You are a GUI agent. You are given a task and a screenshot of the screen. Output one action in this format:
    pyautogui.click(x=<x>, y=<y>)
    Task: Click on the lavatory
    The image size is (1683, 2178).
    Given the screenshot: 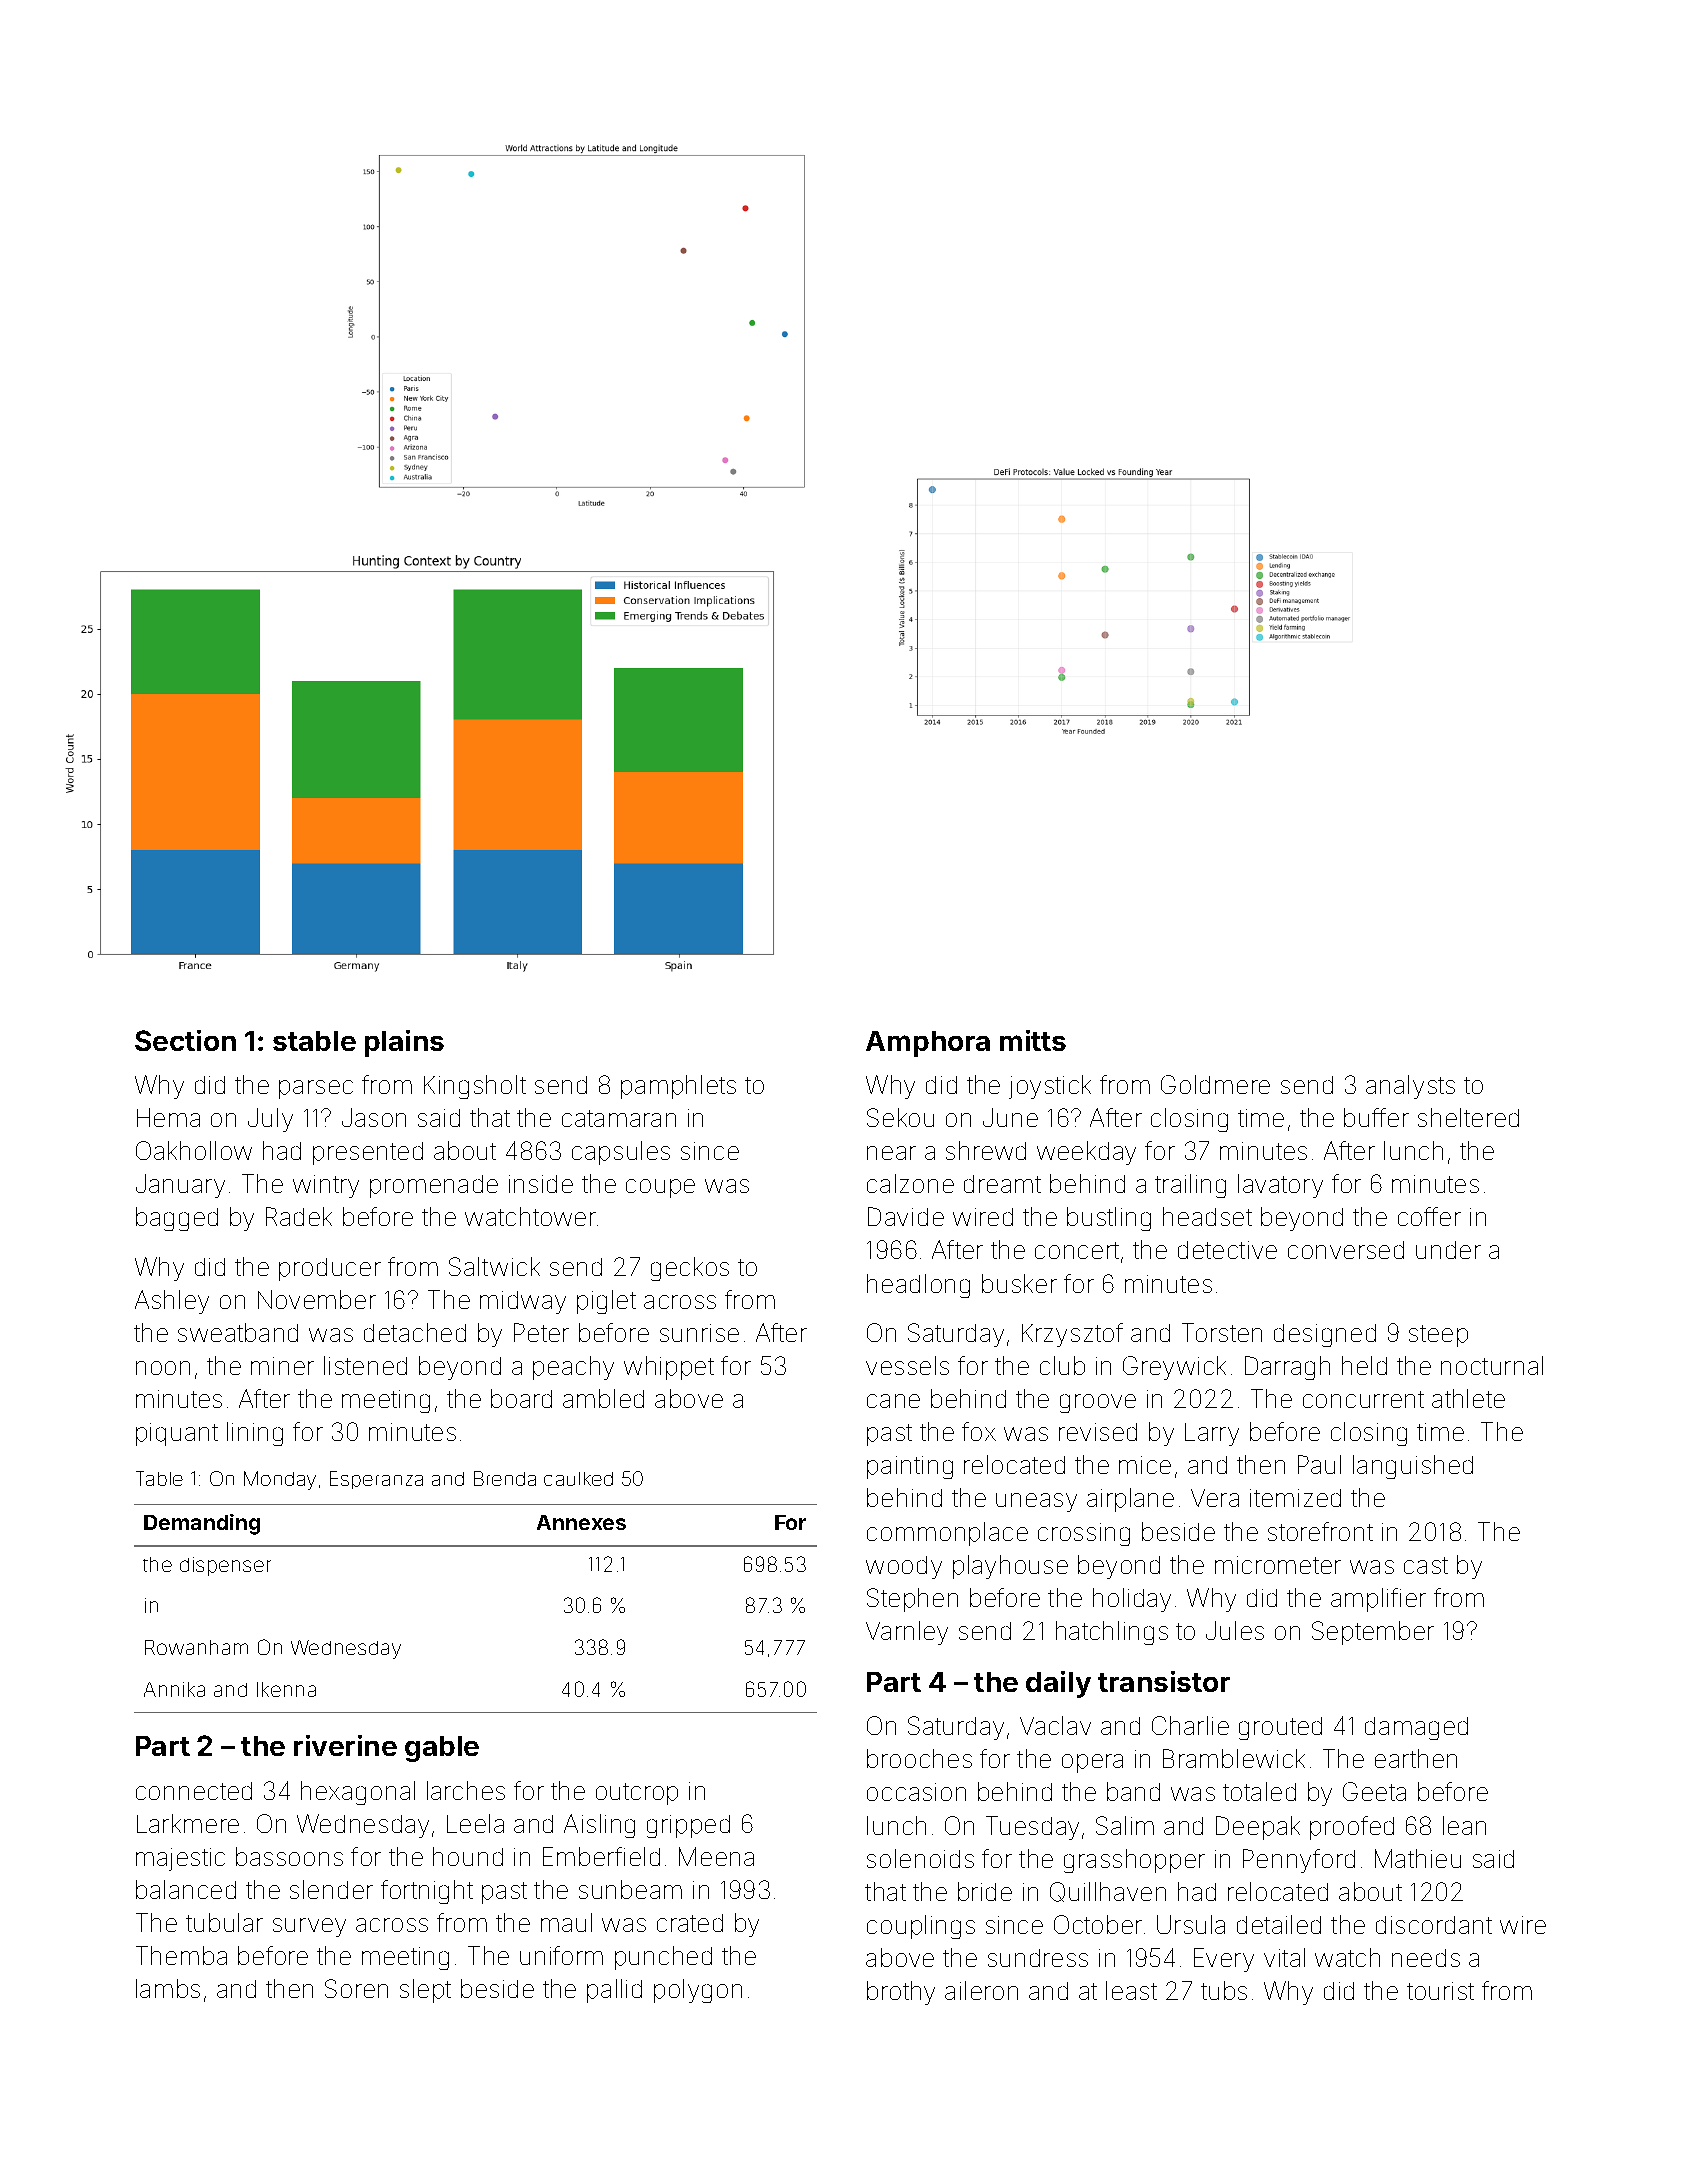 What is the action you would take?
    pyautogui.click(x=1280, y=1186)
